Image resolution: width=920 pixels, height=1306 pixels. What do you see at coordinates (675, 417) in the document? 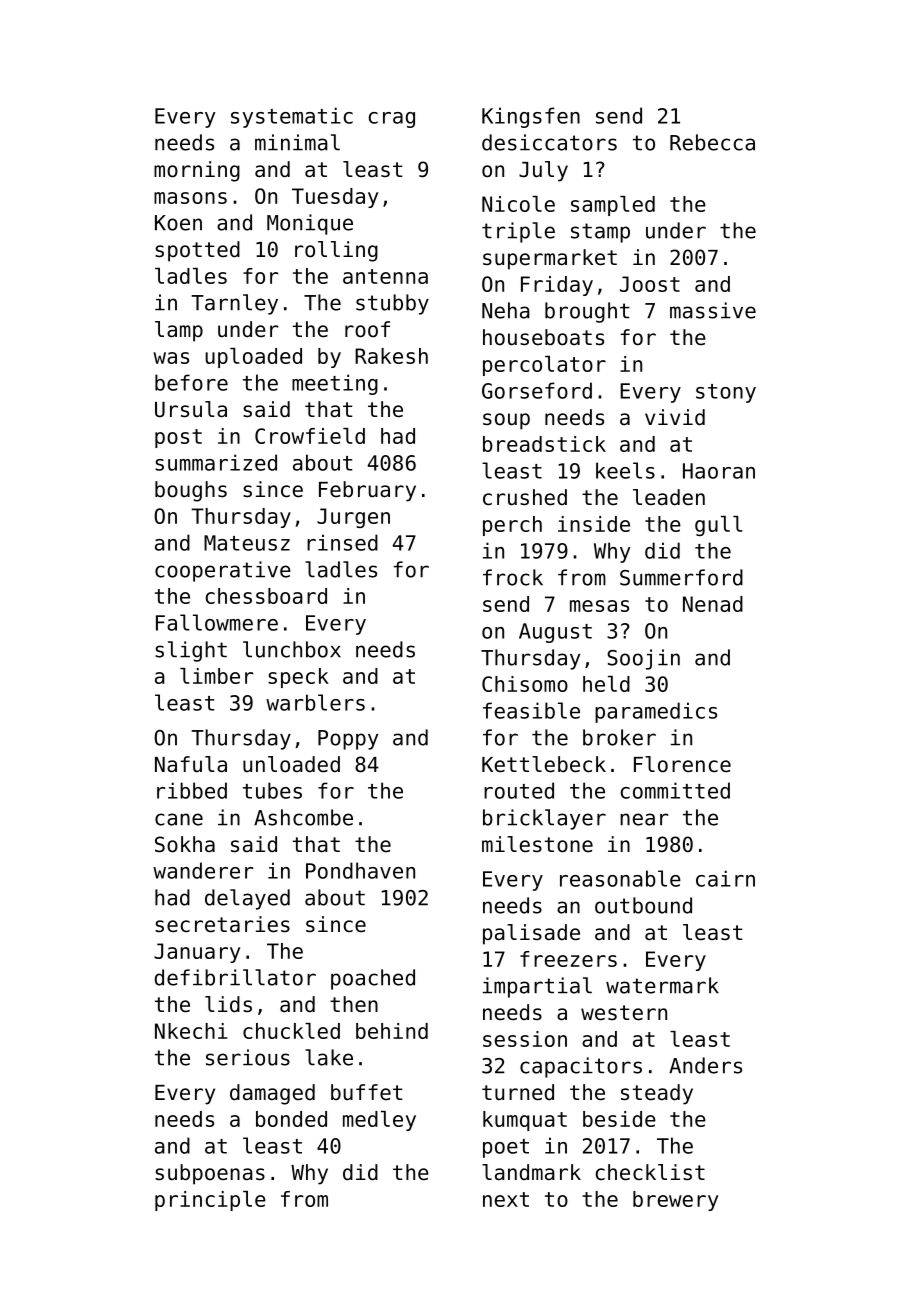
I see `vivid` at bounding box center [675, 417].
